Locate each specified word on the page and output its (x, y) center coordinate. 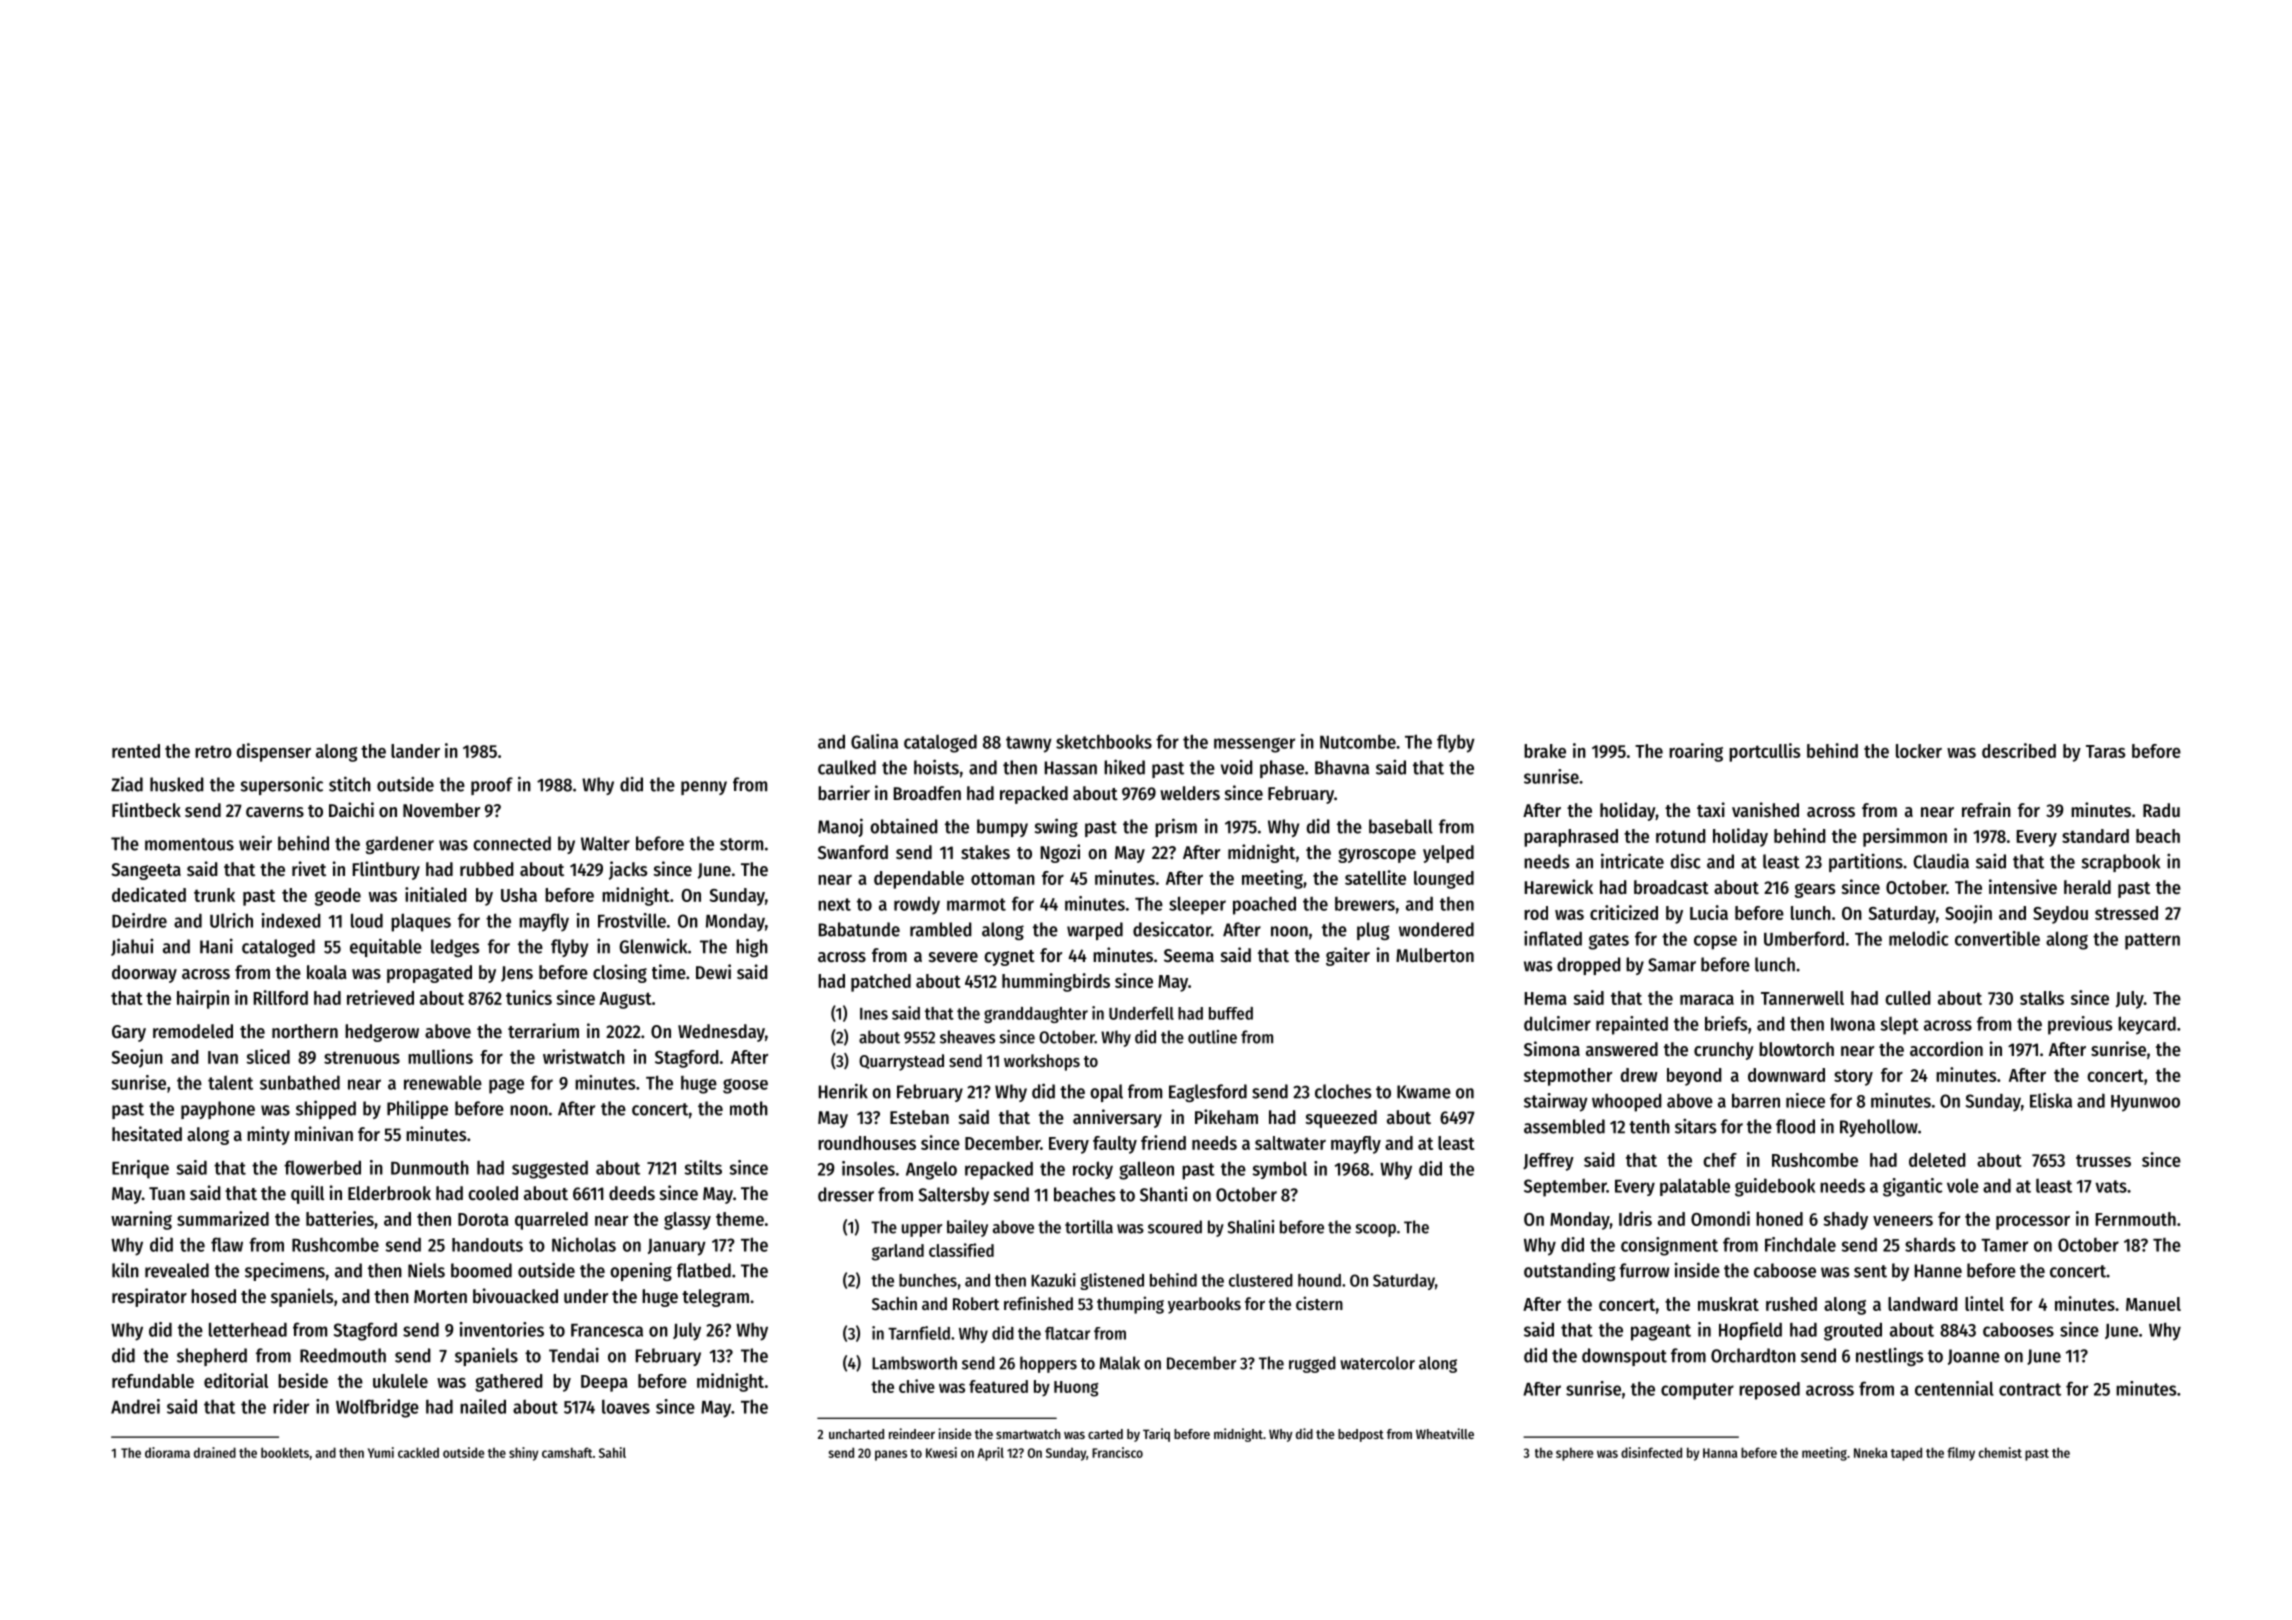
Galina (874, 741)
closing (620, 973)
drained (215, 1452)
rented (136, 751)
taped (1906, 1454)
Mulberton (1435, 955)
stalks (2042, 998)
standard (2095, 836)
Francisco (1117, 1452)
